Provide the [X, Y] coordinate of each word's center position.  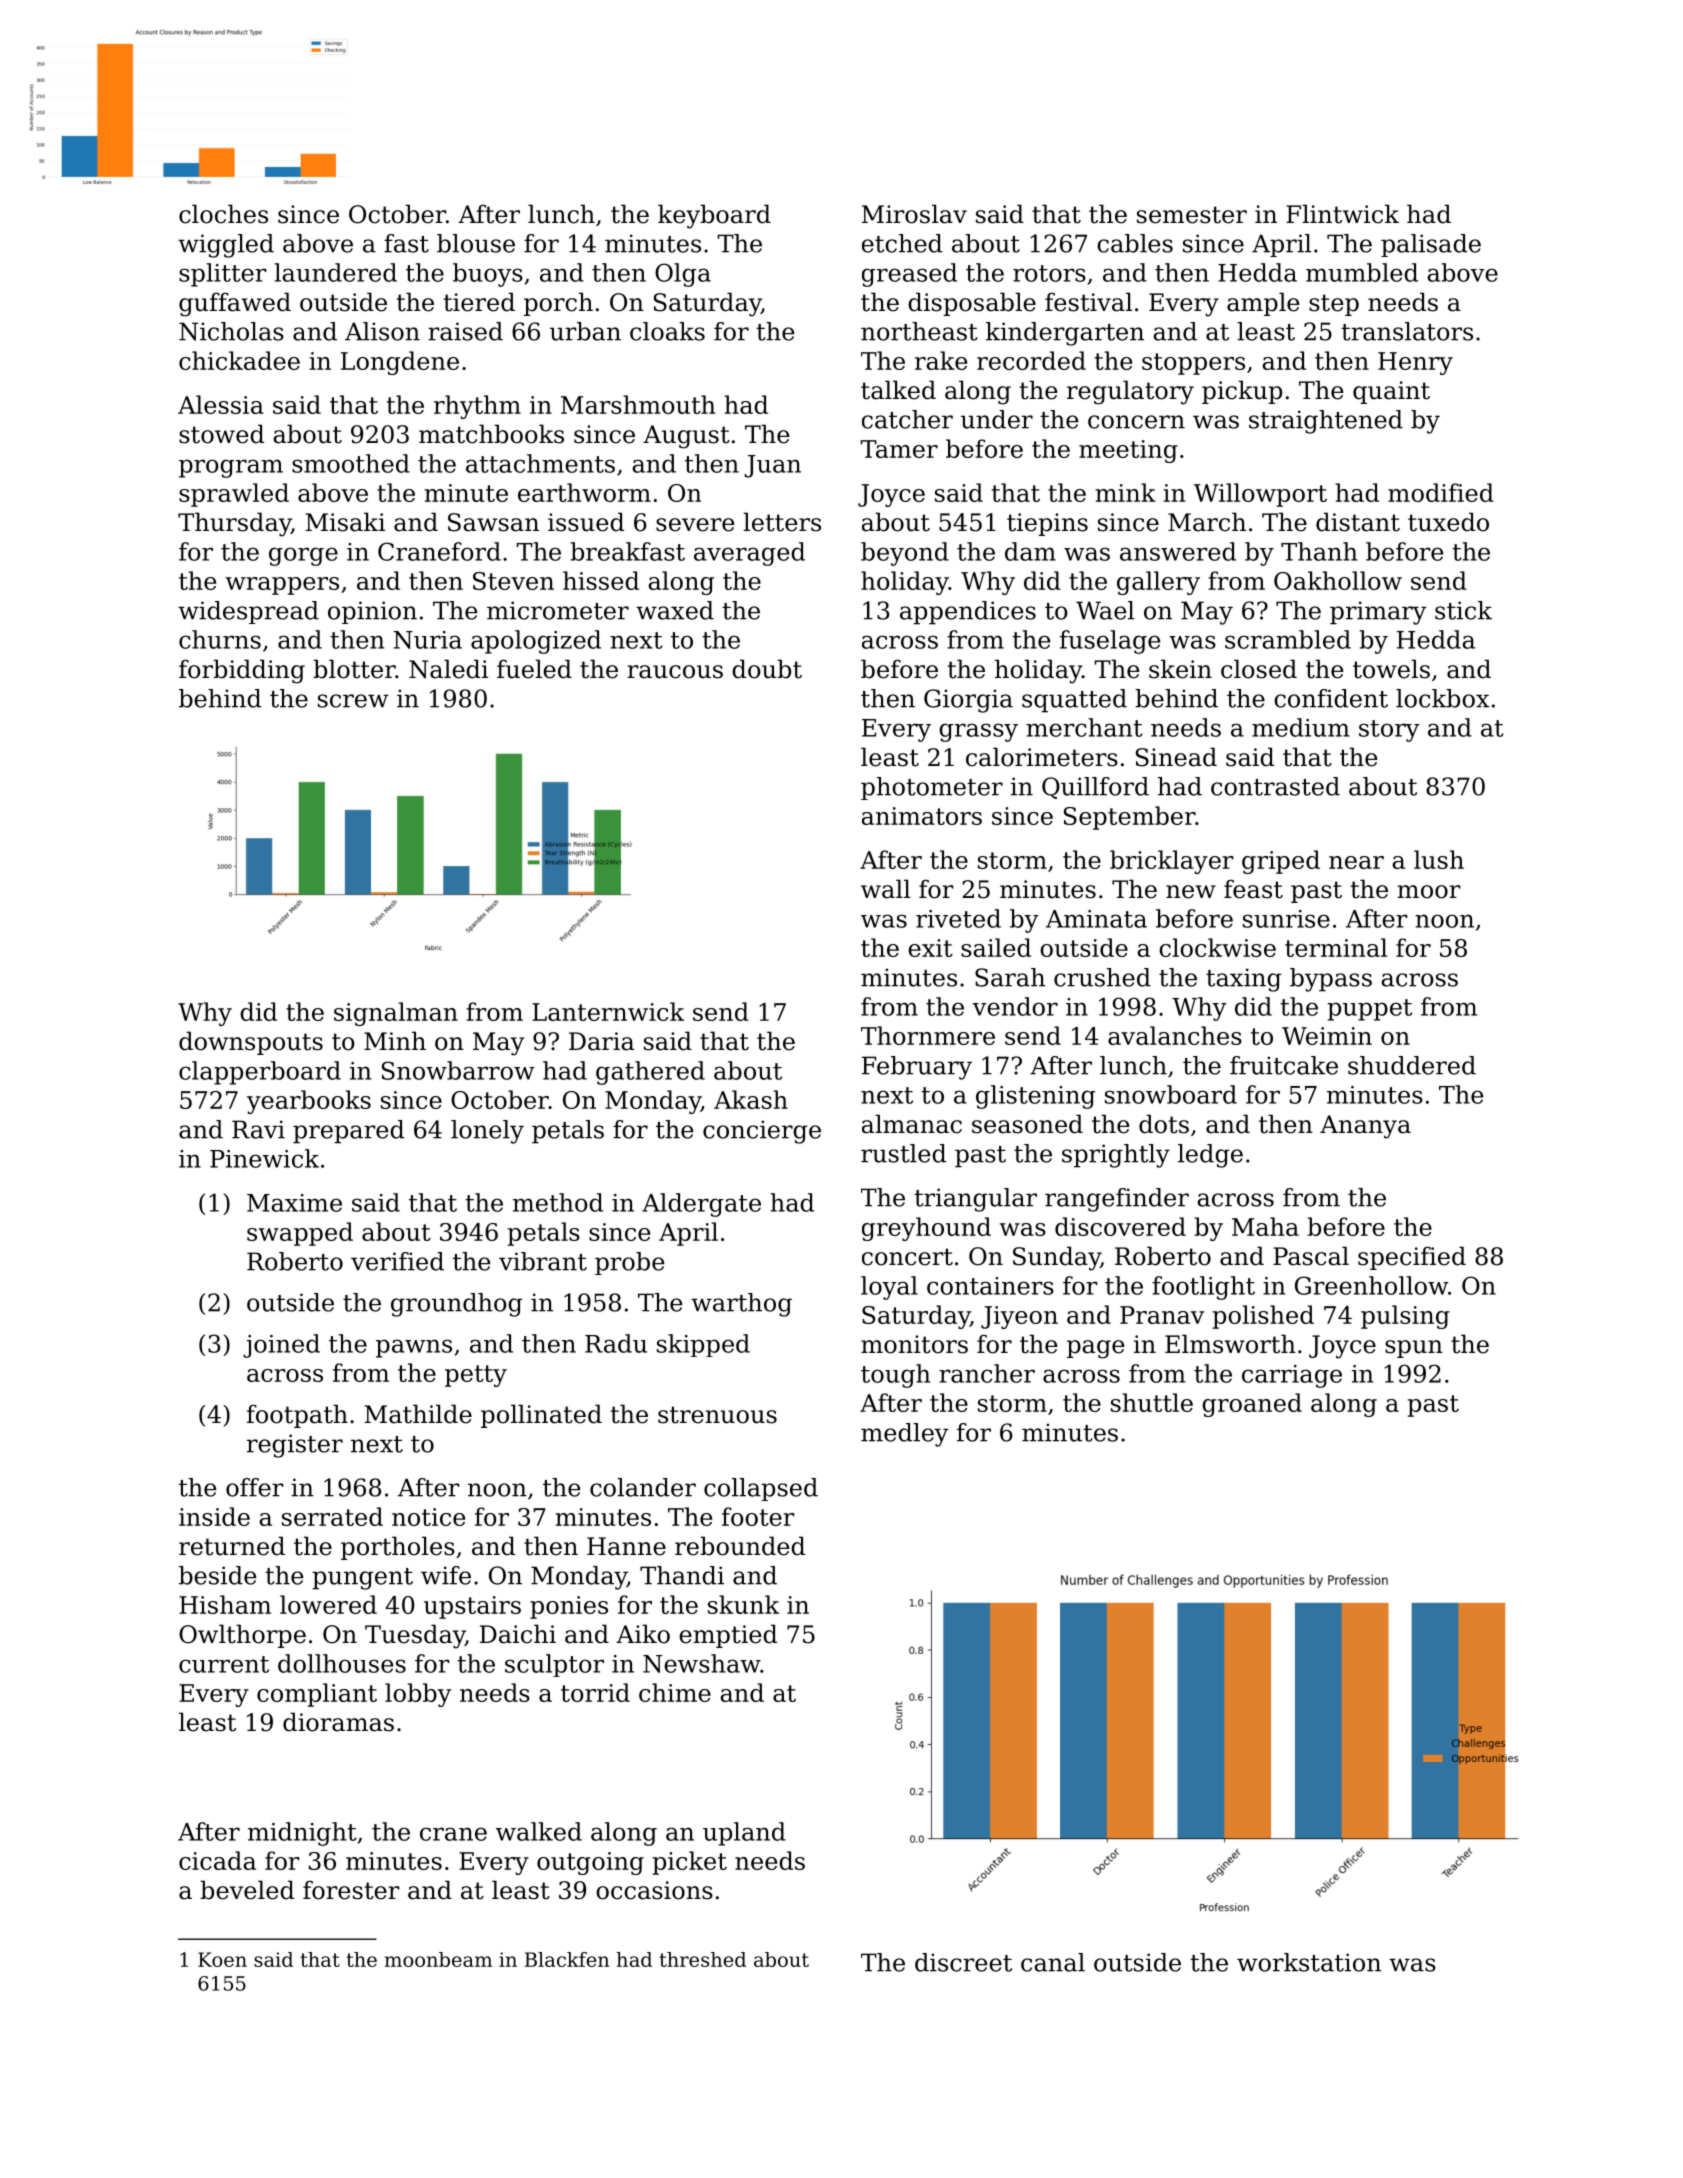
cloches [223, 214]
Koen [222, 1959]
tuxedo [1448, 522]
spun [1414, 1349]
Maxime [294, 1203]
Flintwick [1342, 214]
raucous [675, 672]
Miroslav [914, 214]
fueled [534, 669]
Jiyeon [1019, 1317]
